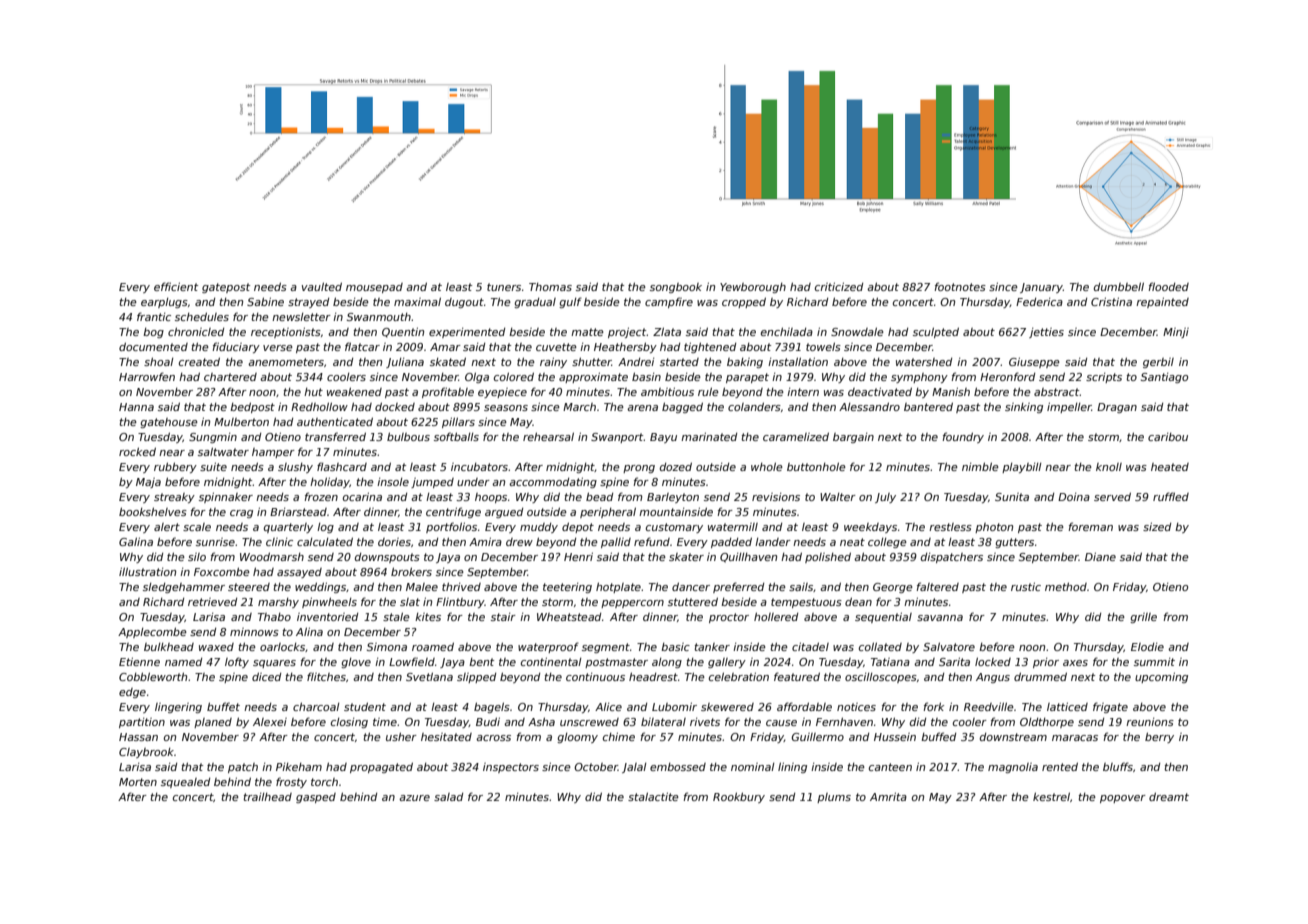 Image resolution: width=1308 pixels, height=924 pixels. I want to click on Thomas, so click(550, 287).
